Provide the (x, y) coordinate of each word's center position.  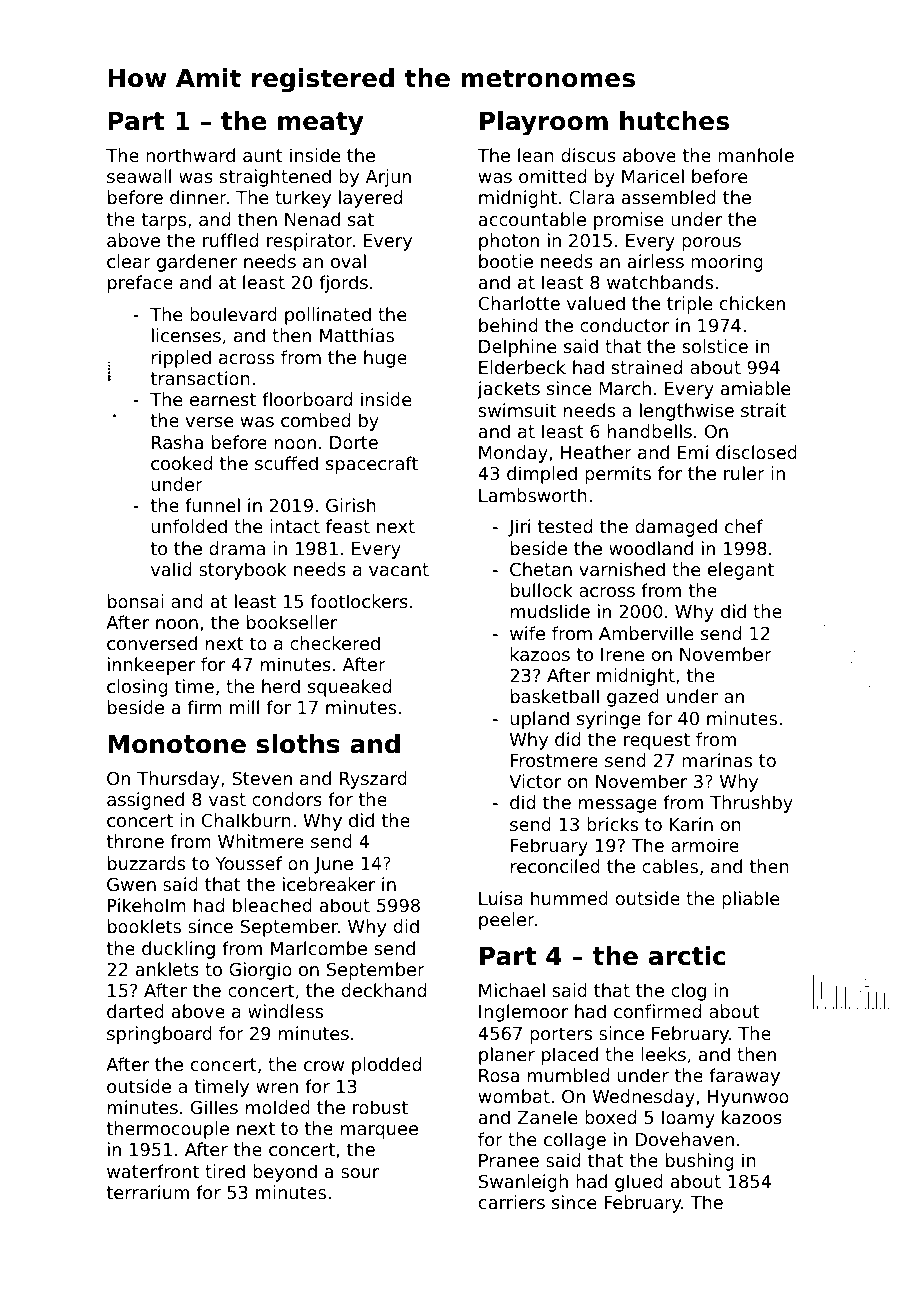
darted (135, 1011)
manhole (756, 155)
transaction (200, 378)
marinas (717, 760)
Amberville (646, 633)
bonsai (136, 601)
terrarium (148, 1192)
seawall (139, 176)
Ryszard (373, 780)
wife (527, 633)
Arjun (388, 178)
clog (688, 992)
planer (507, 1056)
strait (764, 410)
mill (244, 707)
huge (385, 359)
